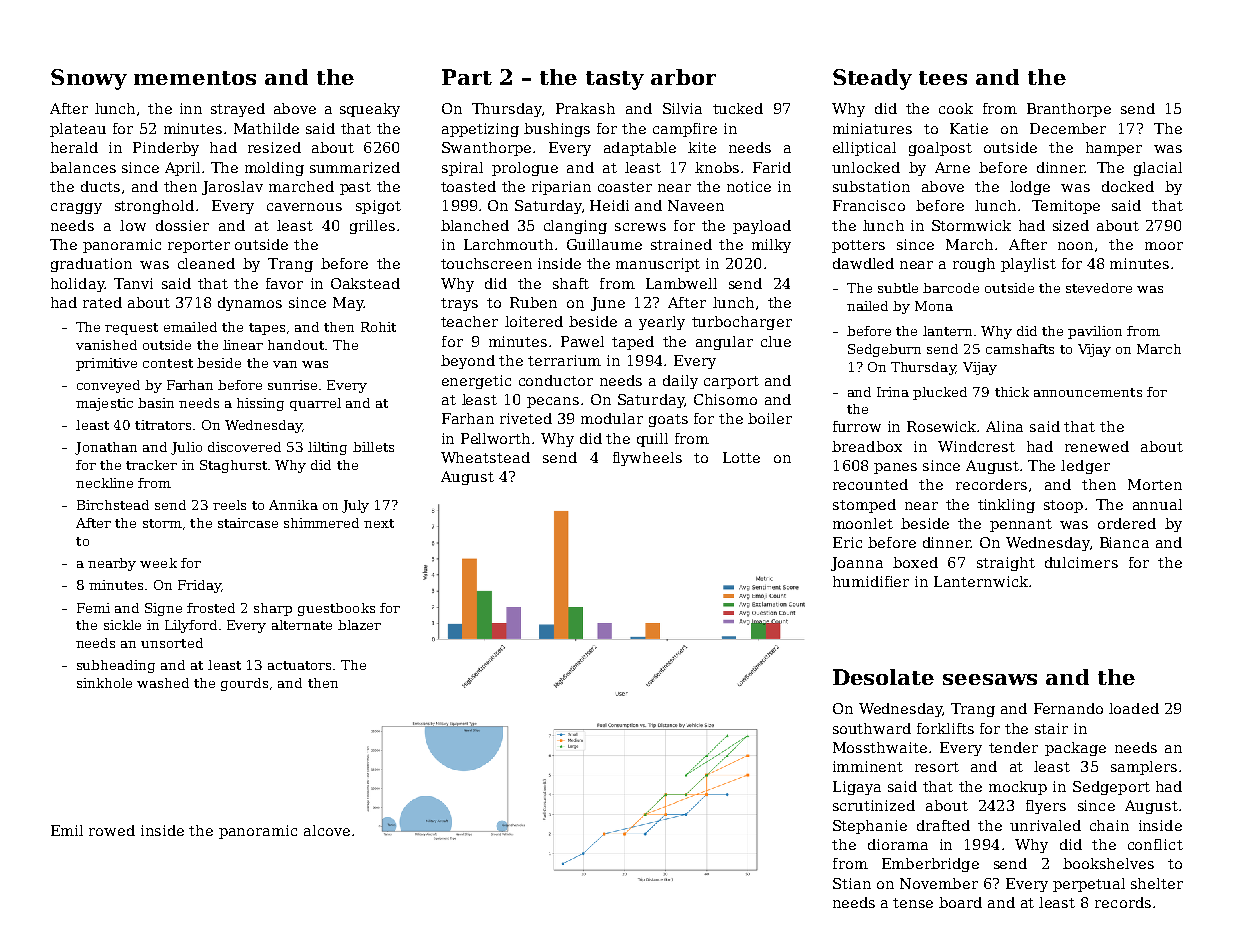 This screenshot has width=1233, height=952. I want to click on spiral, so click(462, 169).
